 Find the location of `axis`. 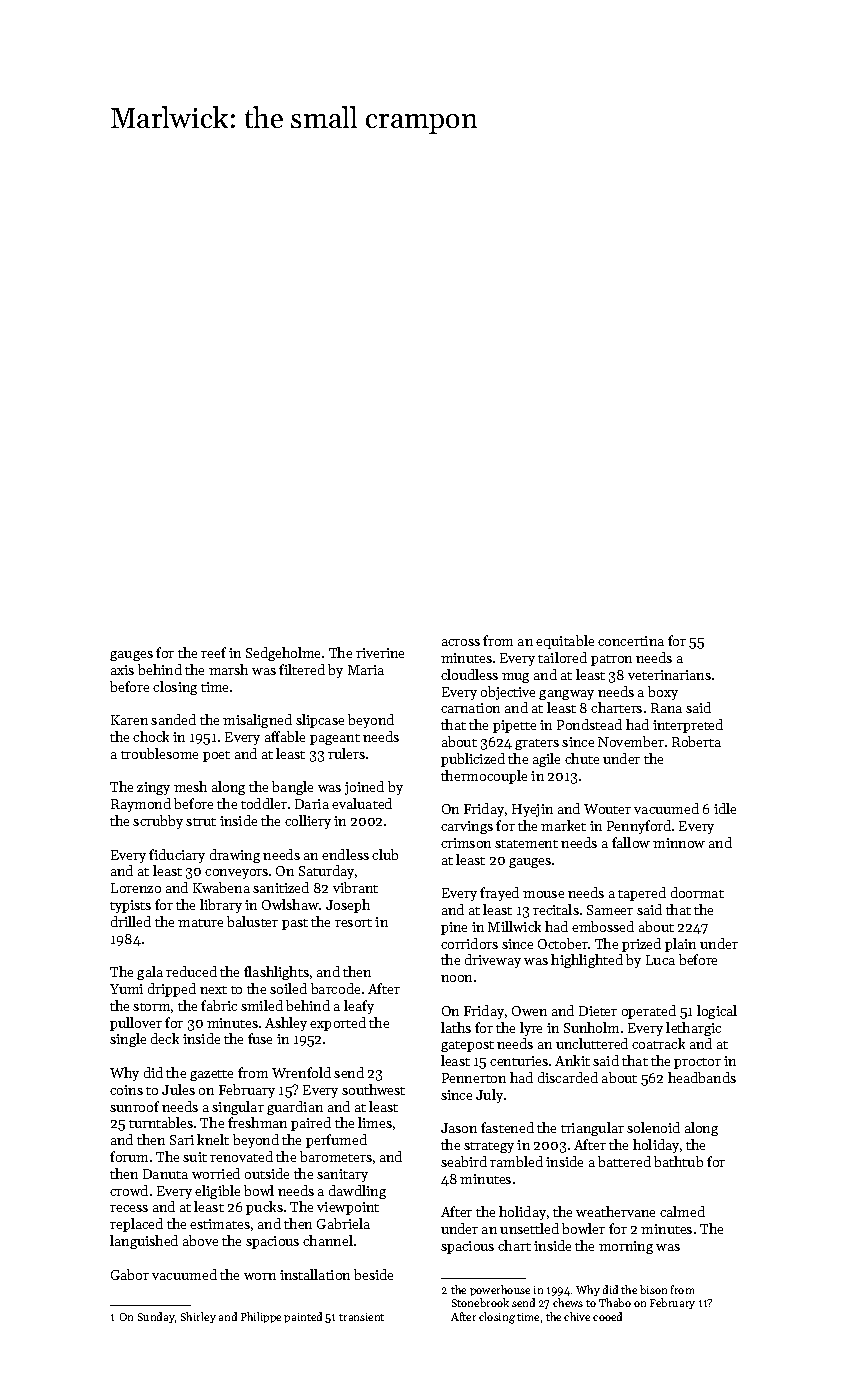

axis is located at coordinates (122, 670).
